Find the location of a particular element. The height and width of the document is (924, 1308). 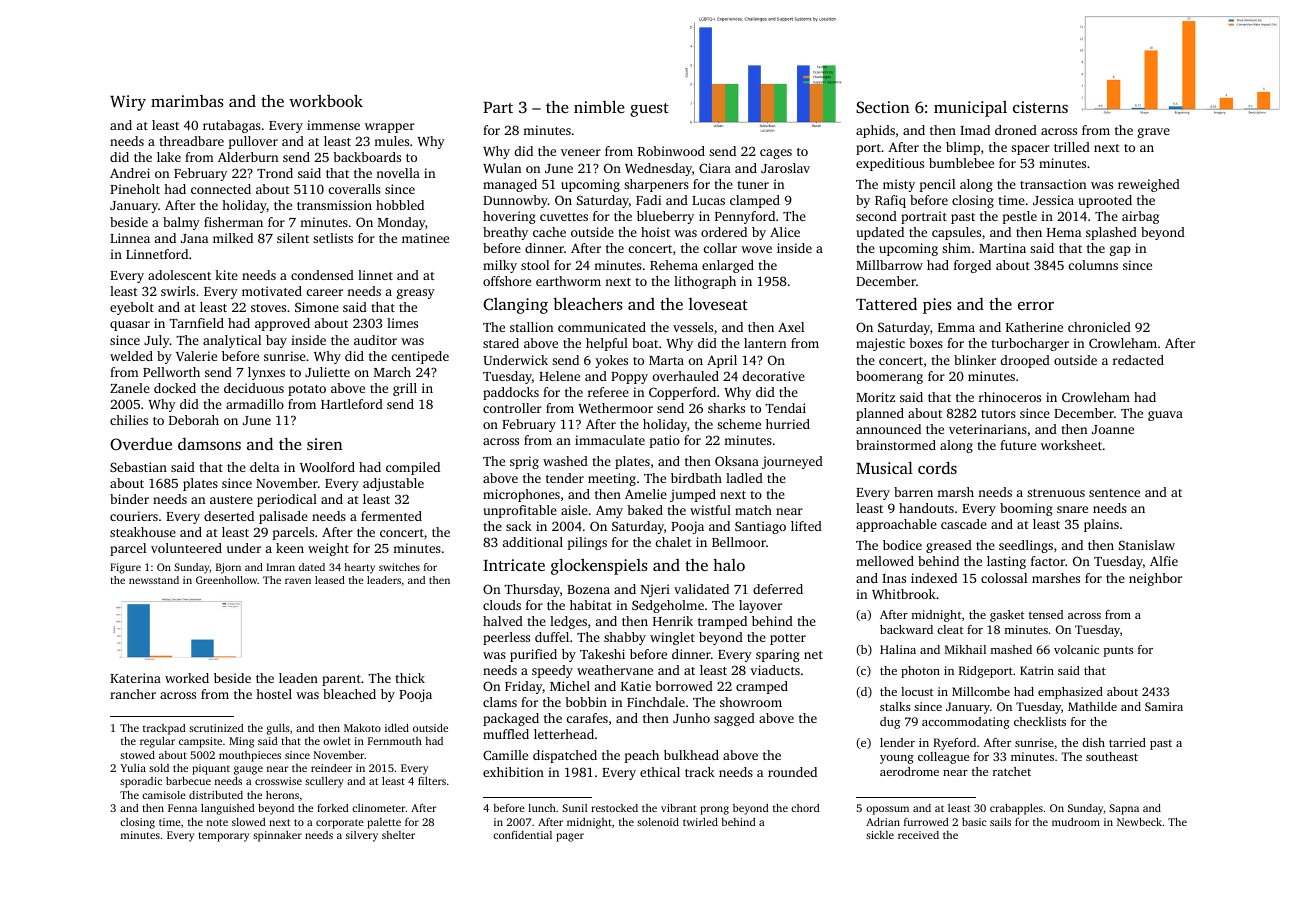

Katerina is located at coordinates (135, 678).
